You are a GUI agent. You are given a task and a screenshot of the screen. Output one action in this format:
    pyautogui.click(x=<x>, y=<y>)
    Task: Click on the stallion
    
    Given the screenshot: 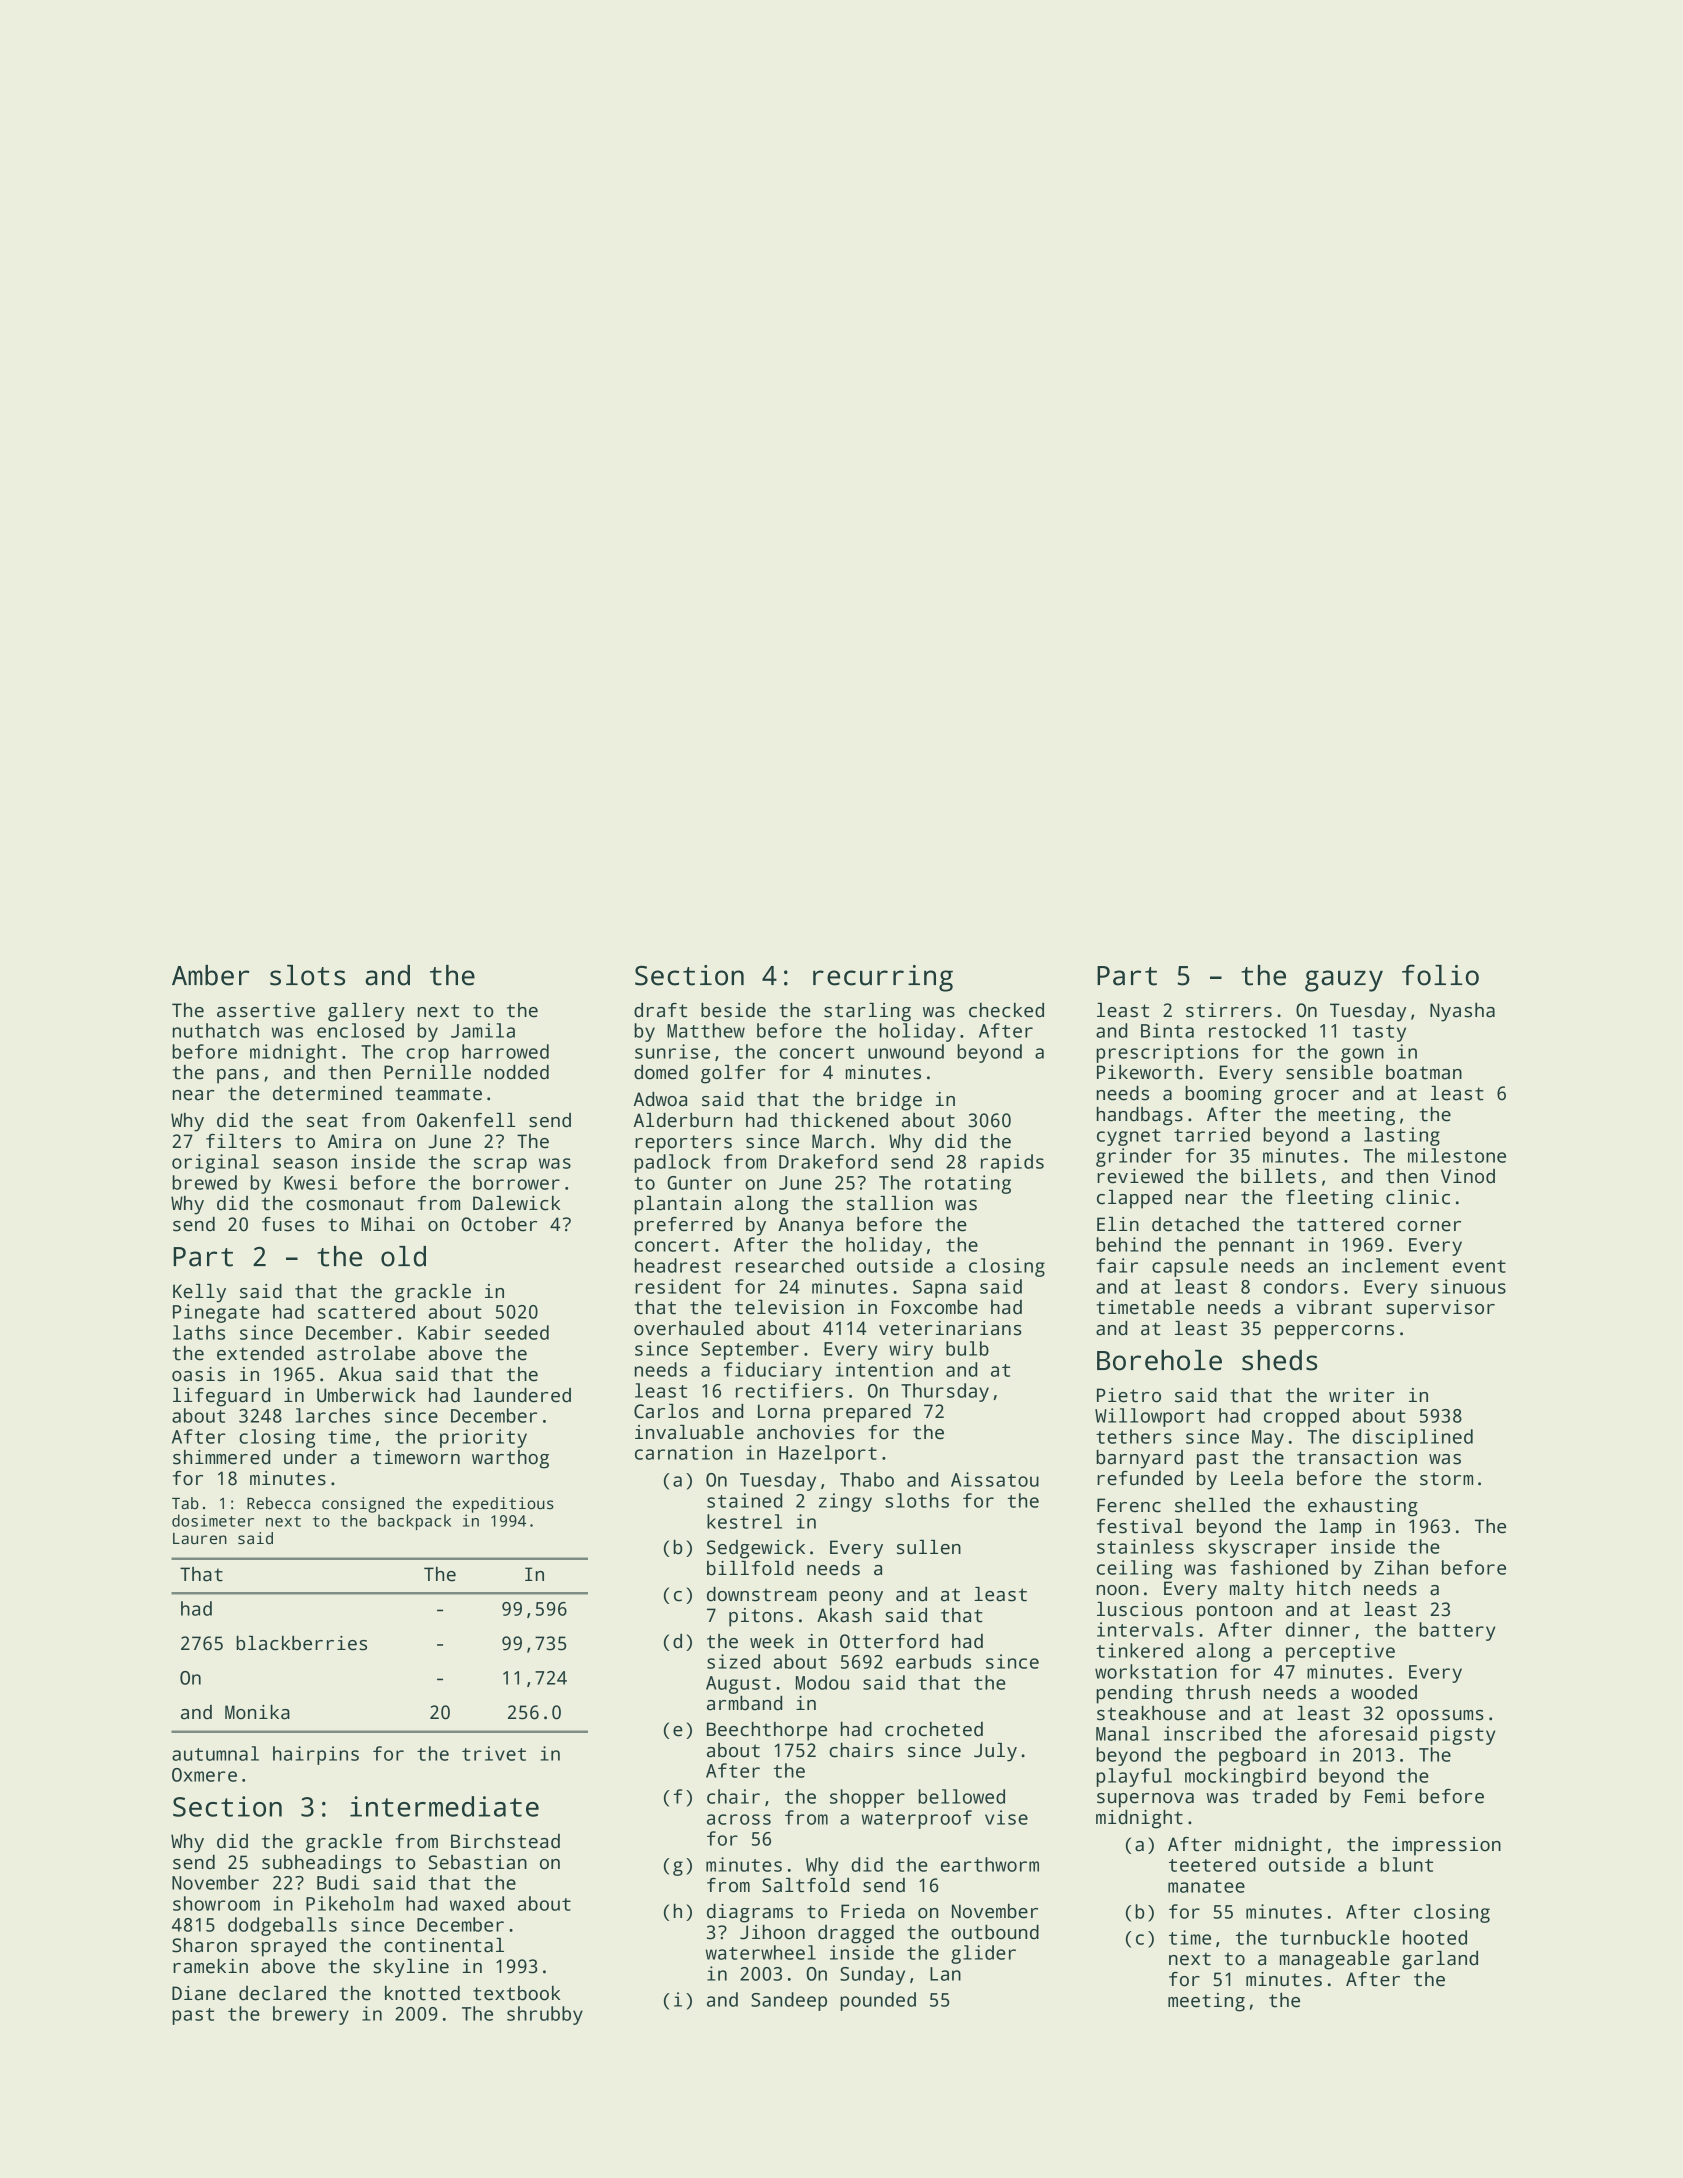 What is the action you would take?
    pyautogui.click(x=890, y=1203)
